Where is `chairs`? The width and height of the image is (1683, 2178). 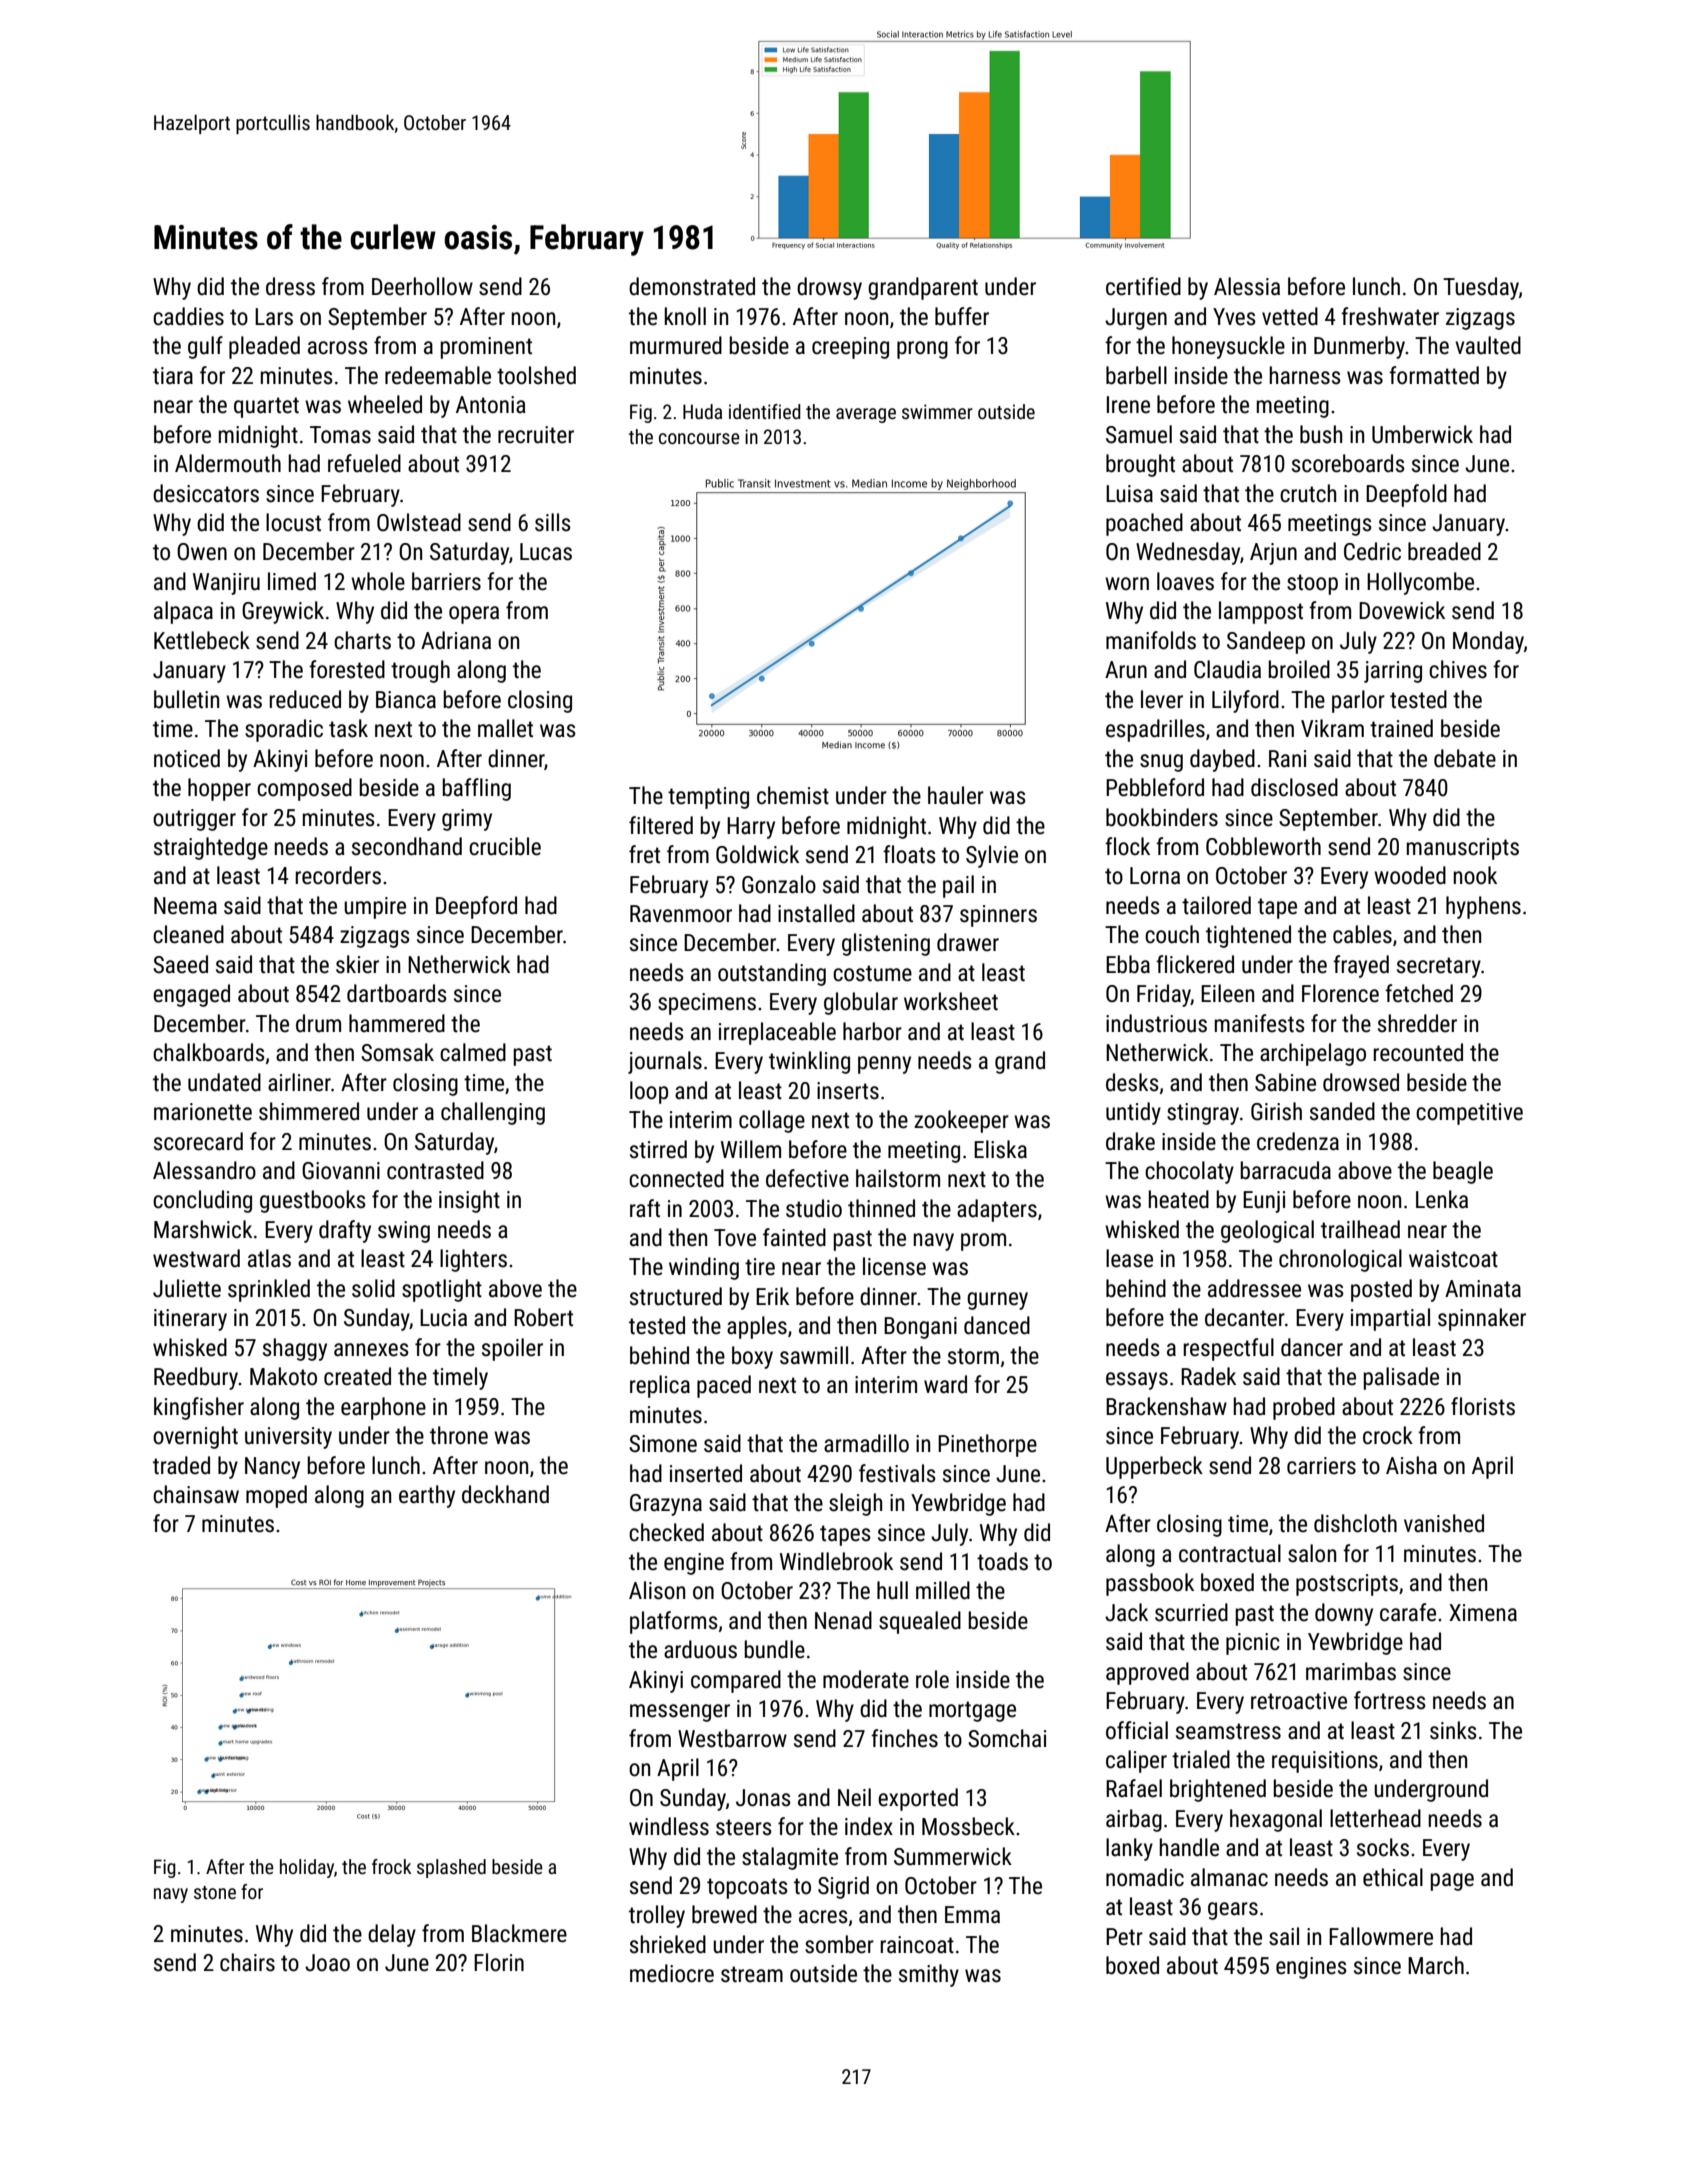
chairs is located at coordinates (247, 1962).
